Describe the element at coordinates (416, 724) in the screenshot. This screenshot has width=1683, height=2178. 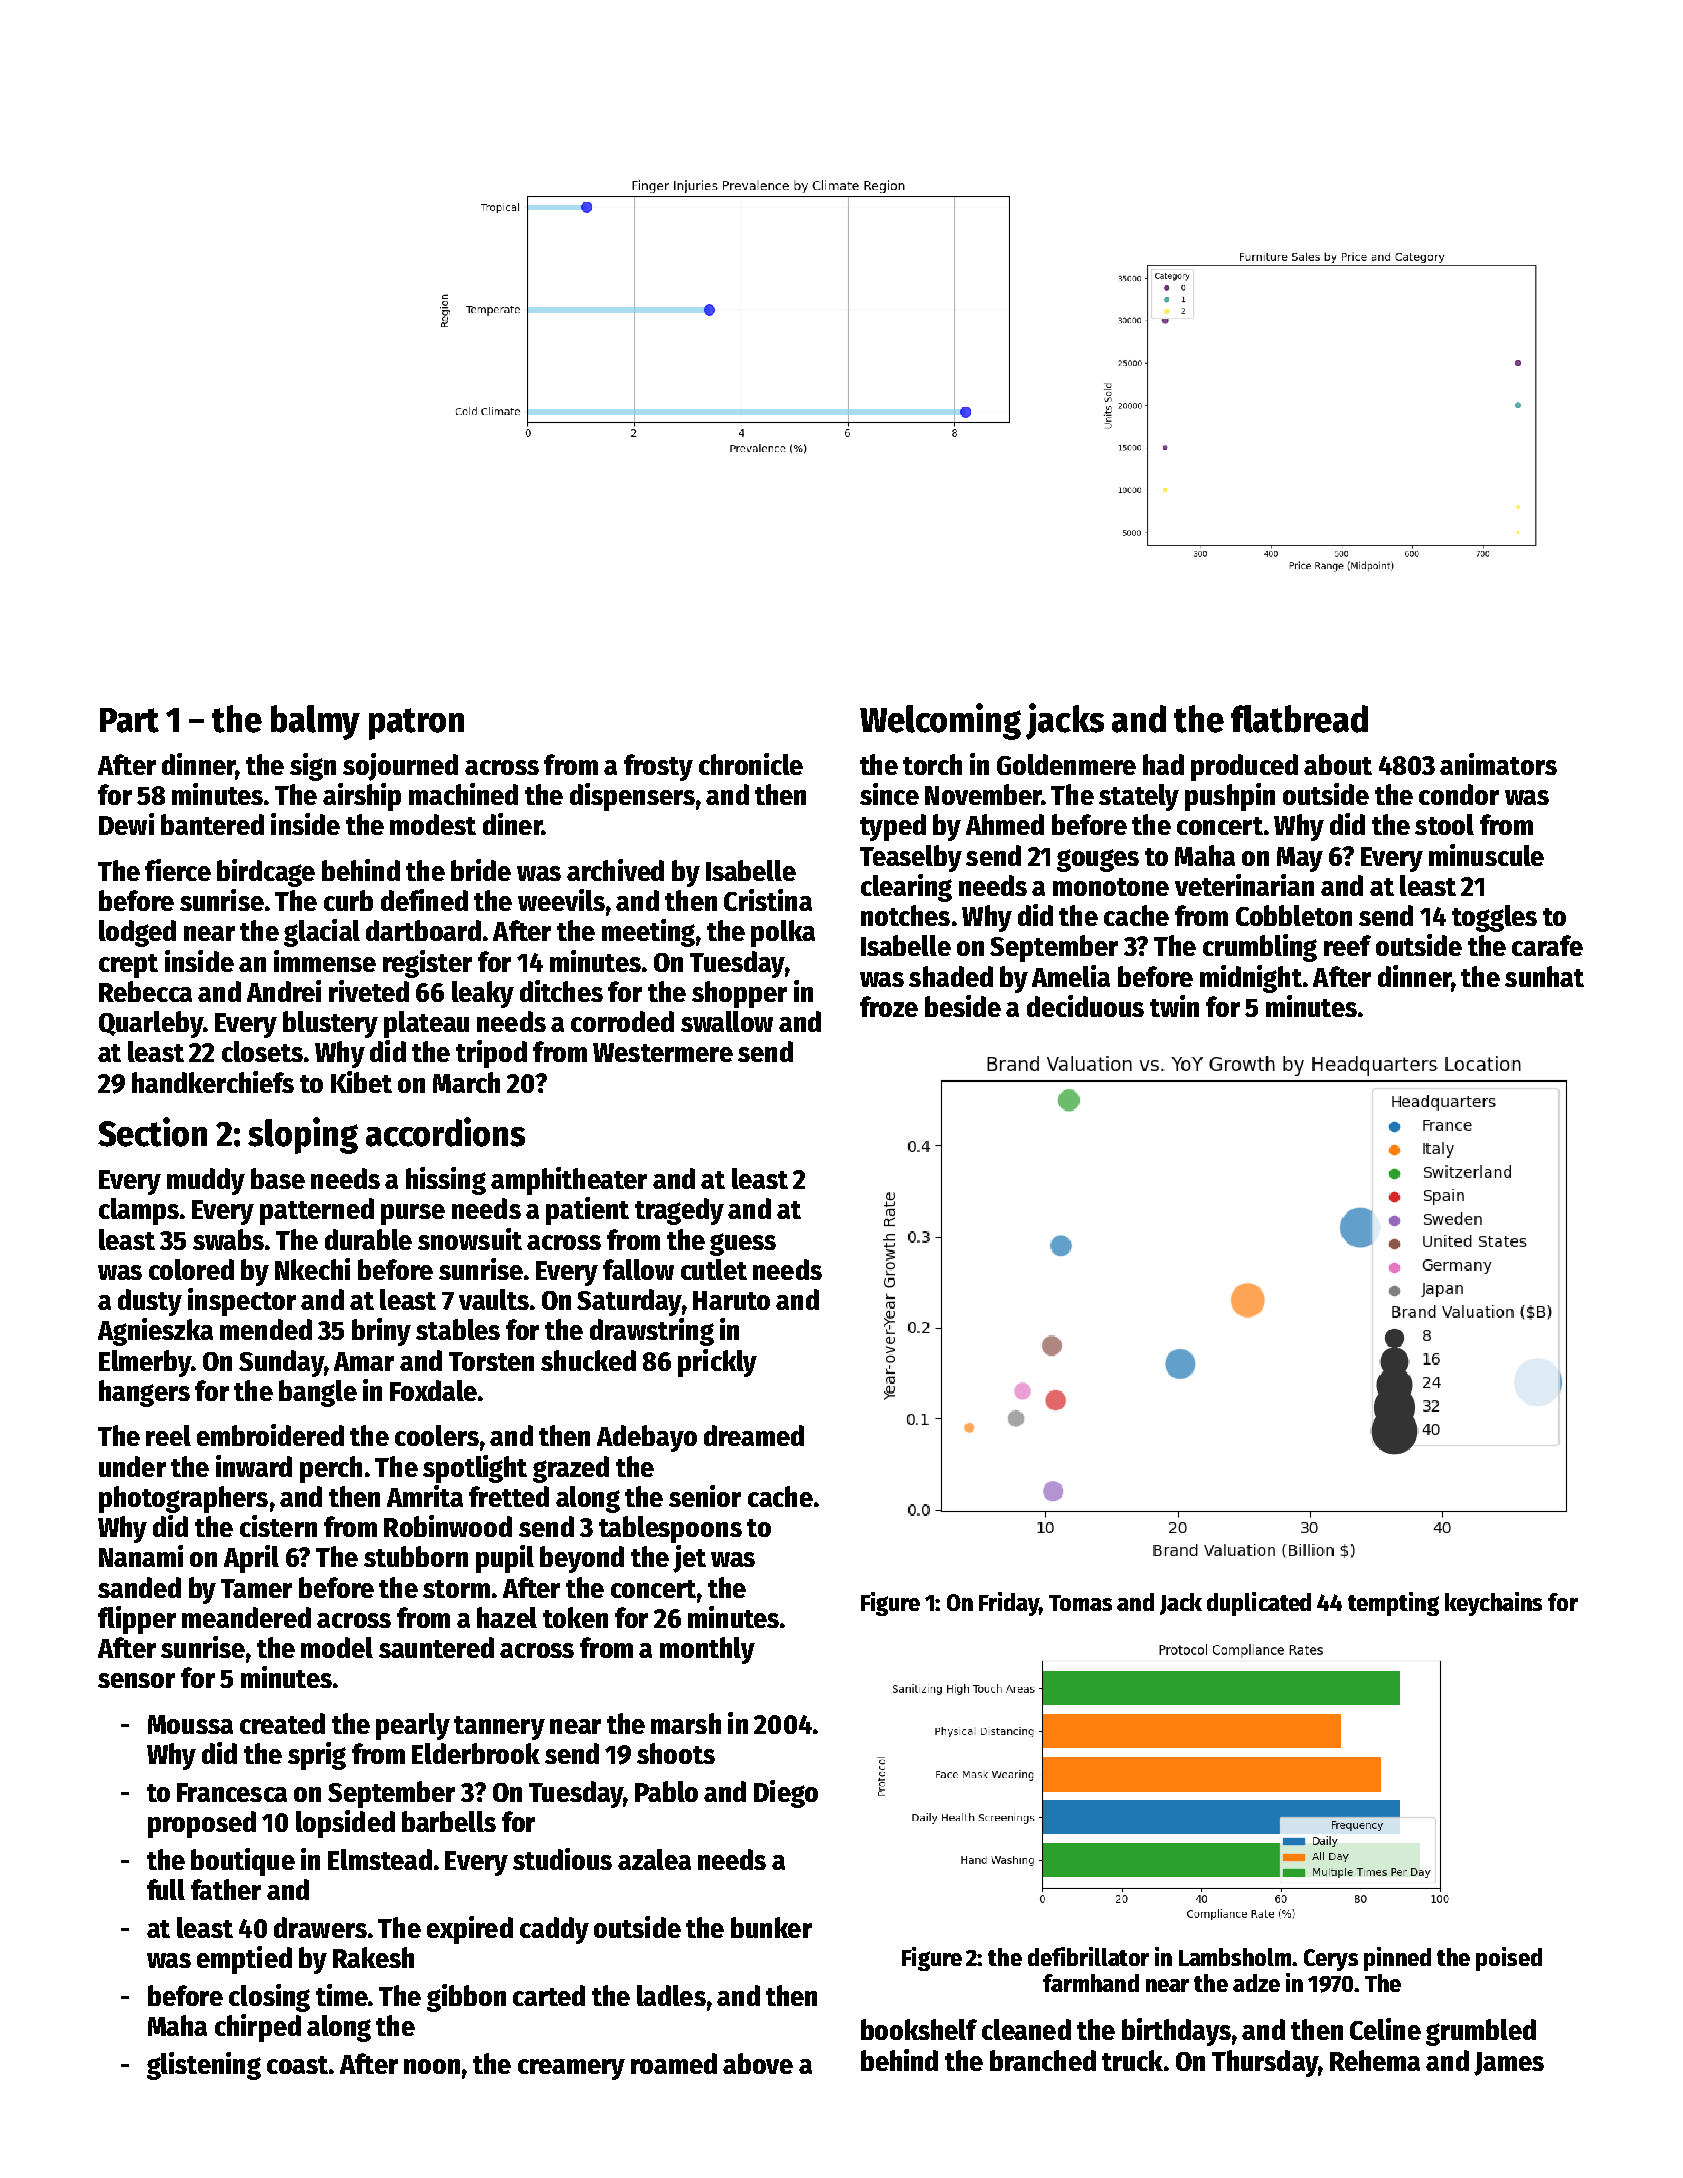
I see `patron` at that location.
